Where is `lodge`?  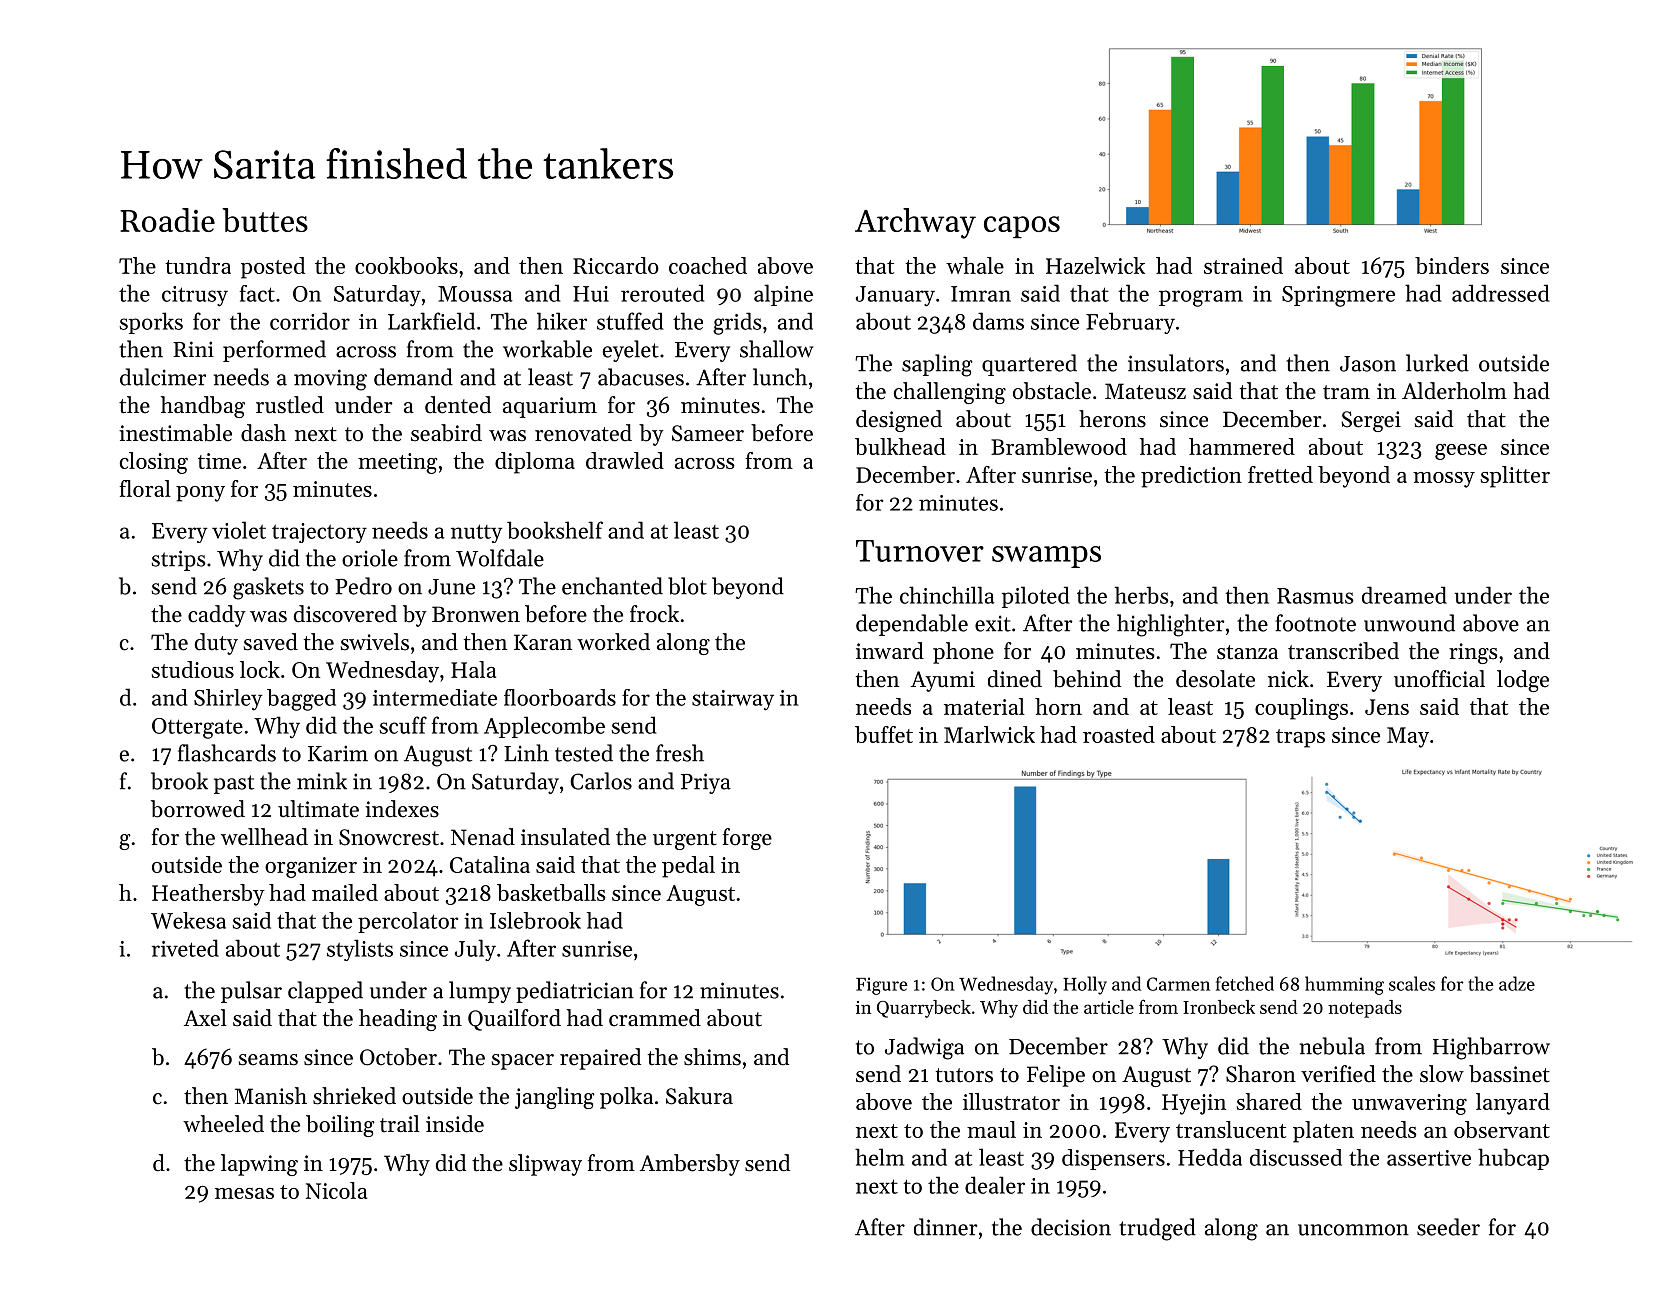
lodge is located at coordinates (1523, 681).
